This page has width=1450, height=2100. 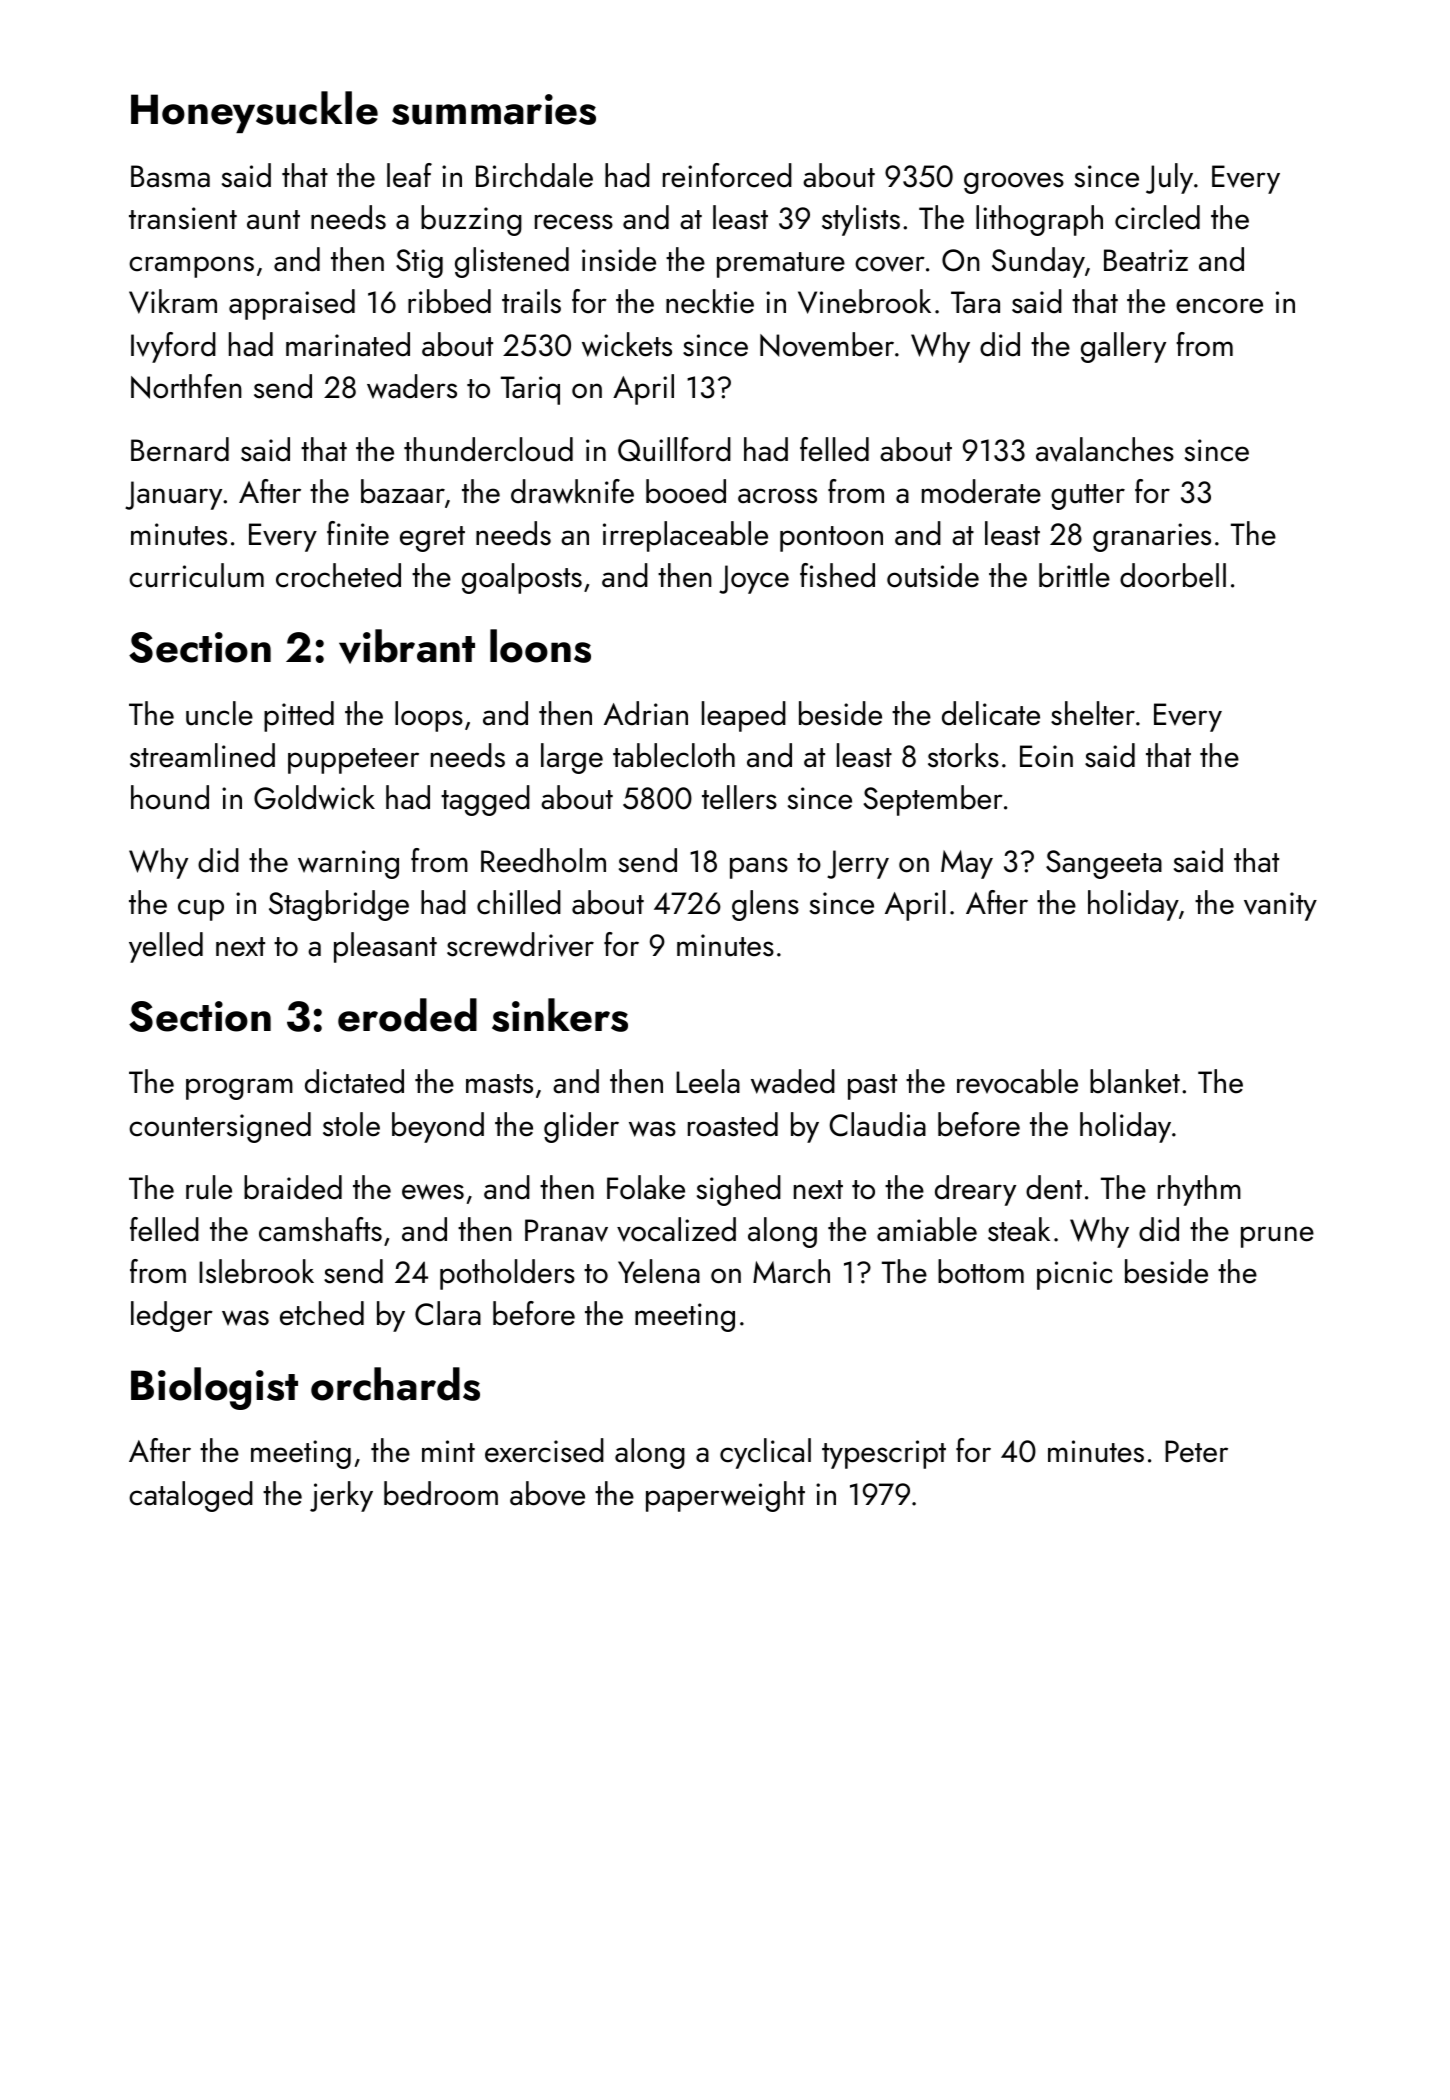 I want to click on vanity, so click(x=1280, y=906).
